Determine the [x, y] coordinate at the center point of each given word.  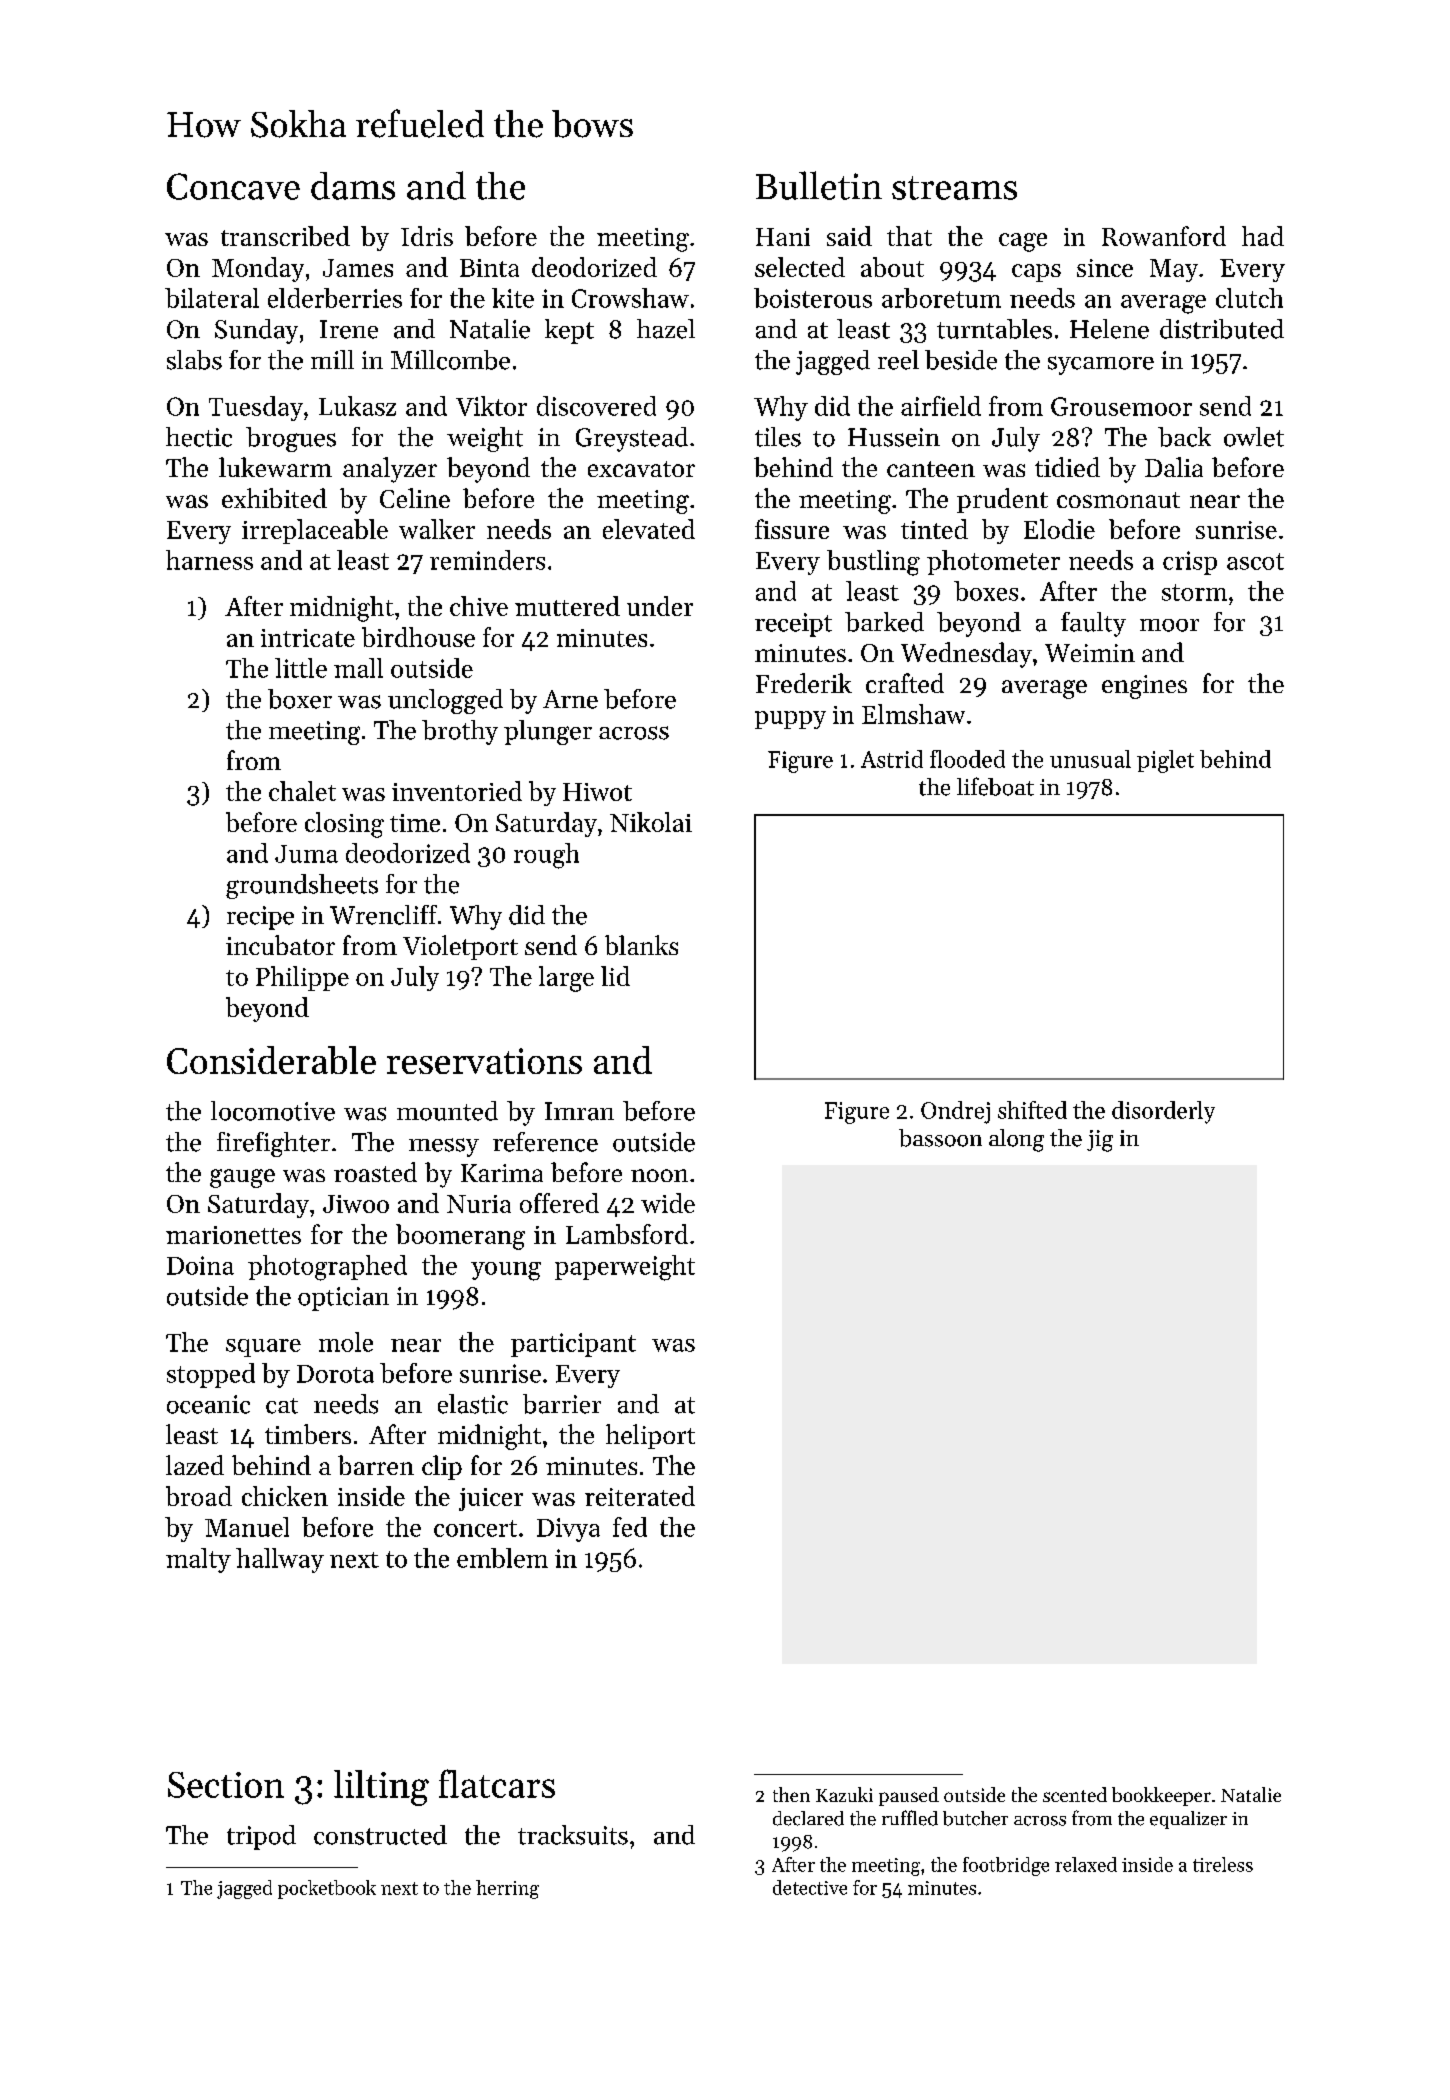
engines [1144, 687]
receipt [793, 625]
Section [226, 1785]
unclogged [445, 701]
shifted [1032, 1110]
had [1263, 236]
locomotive [273, 1111]
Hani [783, 237]
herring [507, 1889]
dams [353, 186]
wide [668, 1203]
